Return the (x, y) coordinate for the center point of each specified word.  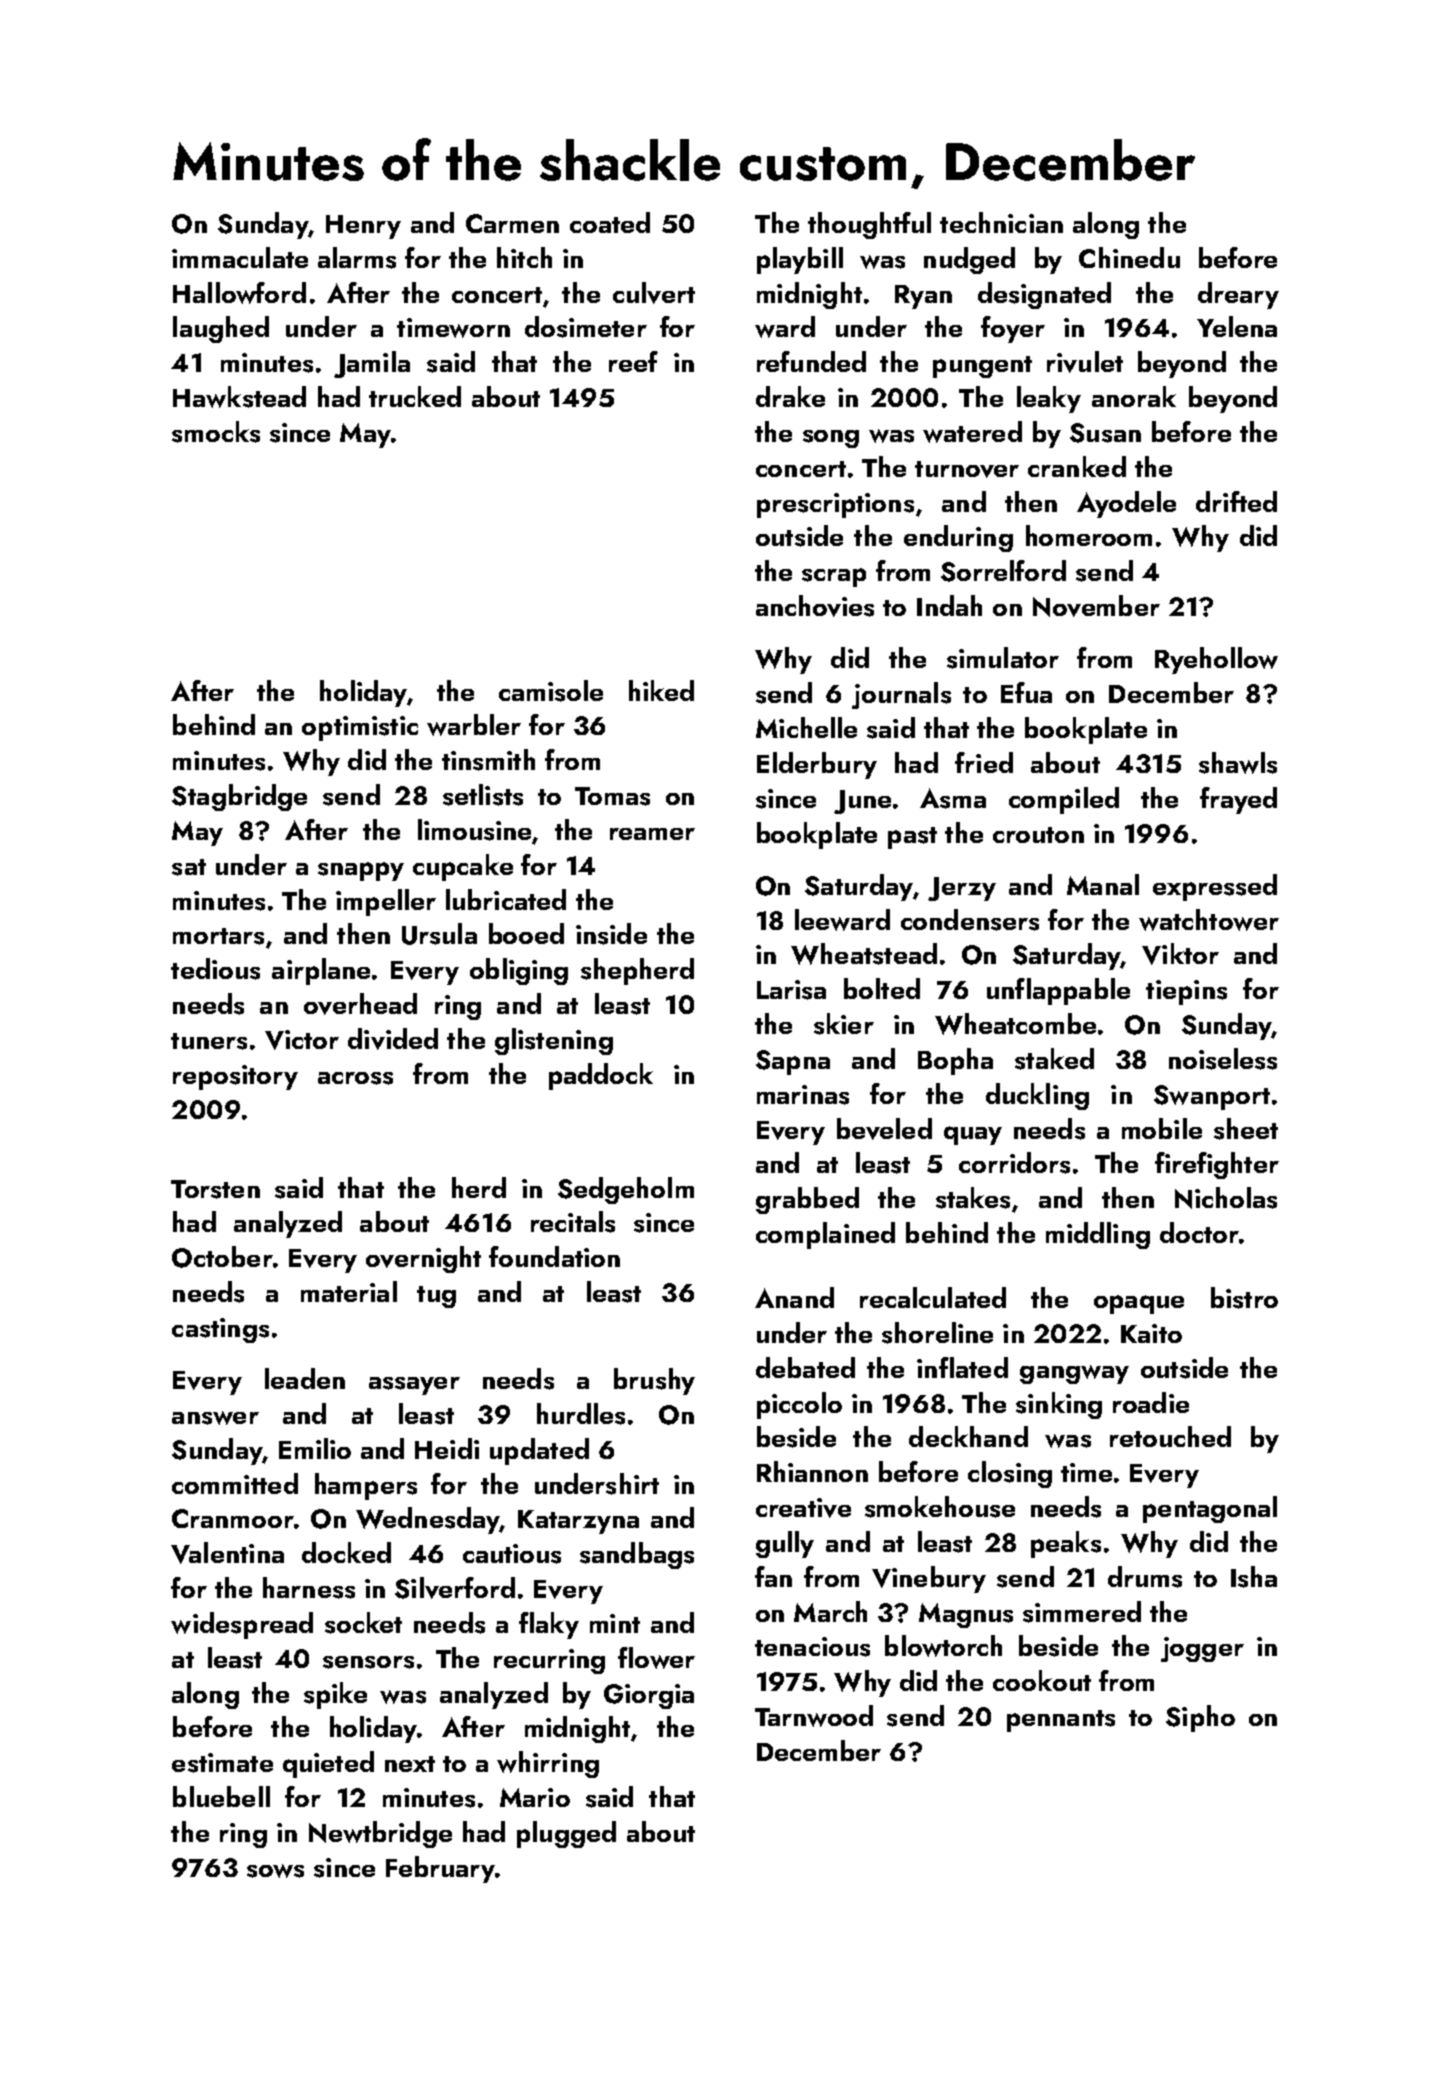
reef (633, 361)
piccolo (799, 1405)
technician (1001, 222)
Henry (363, 227)
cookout (1042, 1680)
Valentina (227, 1553)
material (349, 1291)
